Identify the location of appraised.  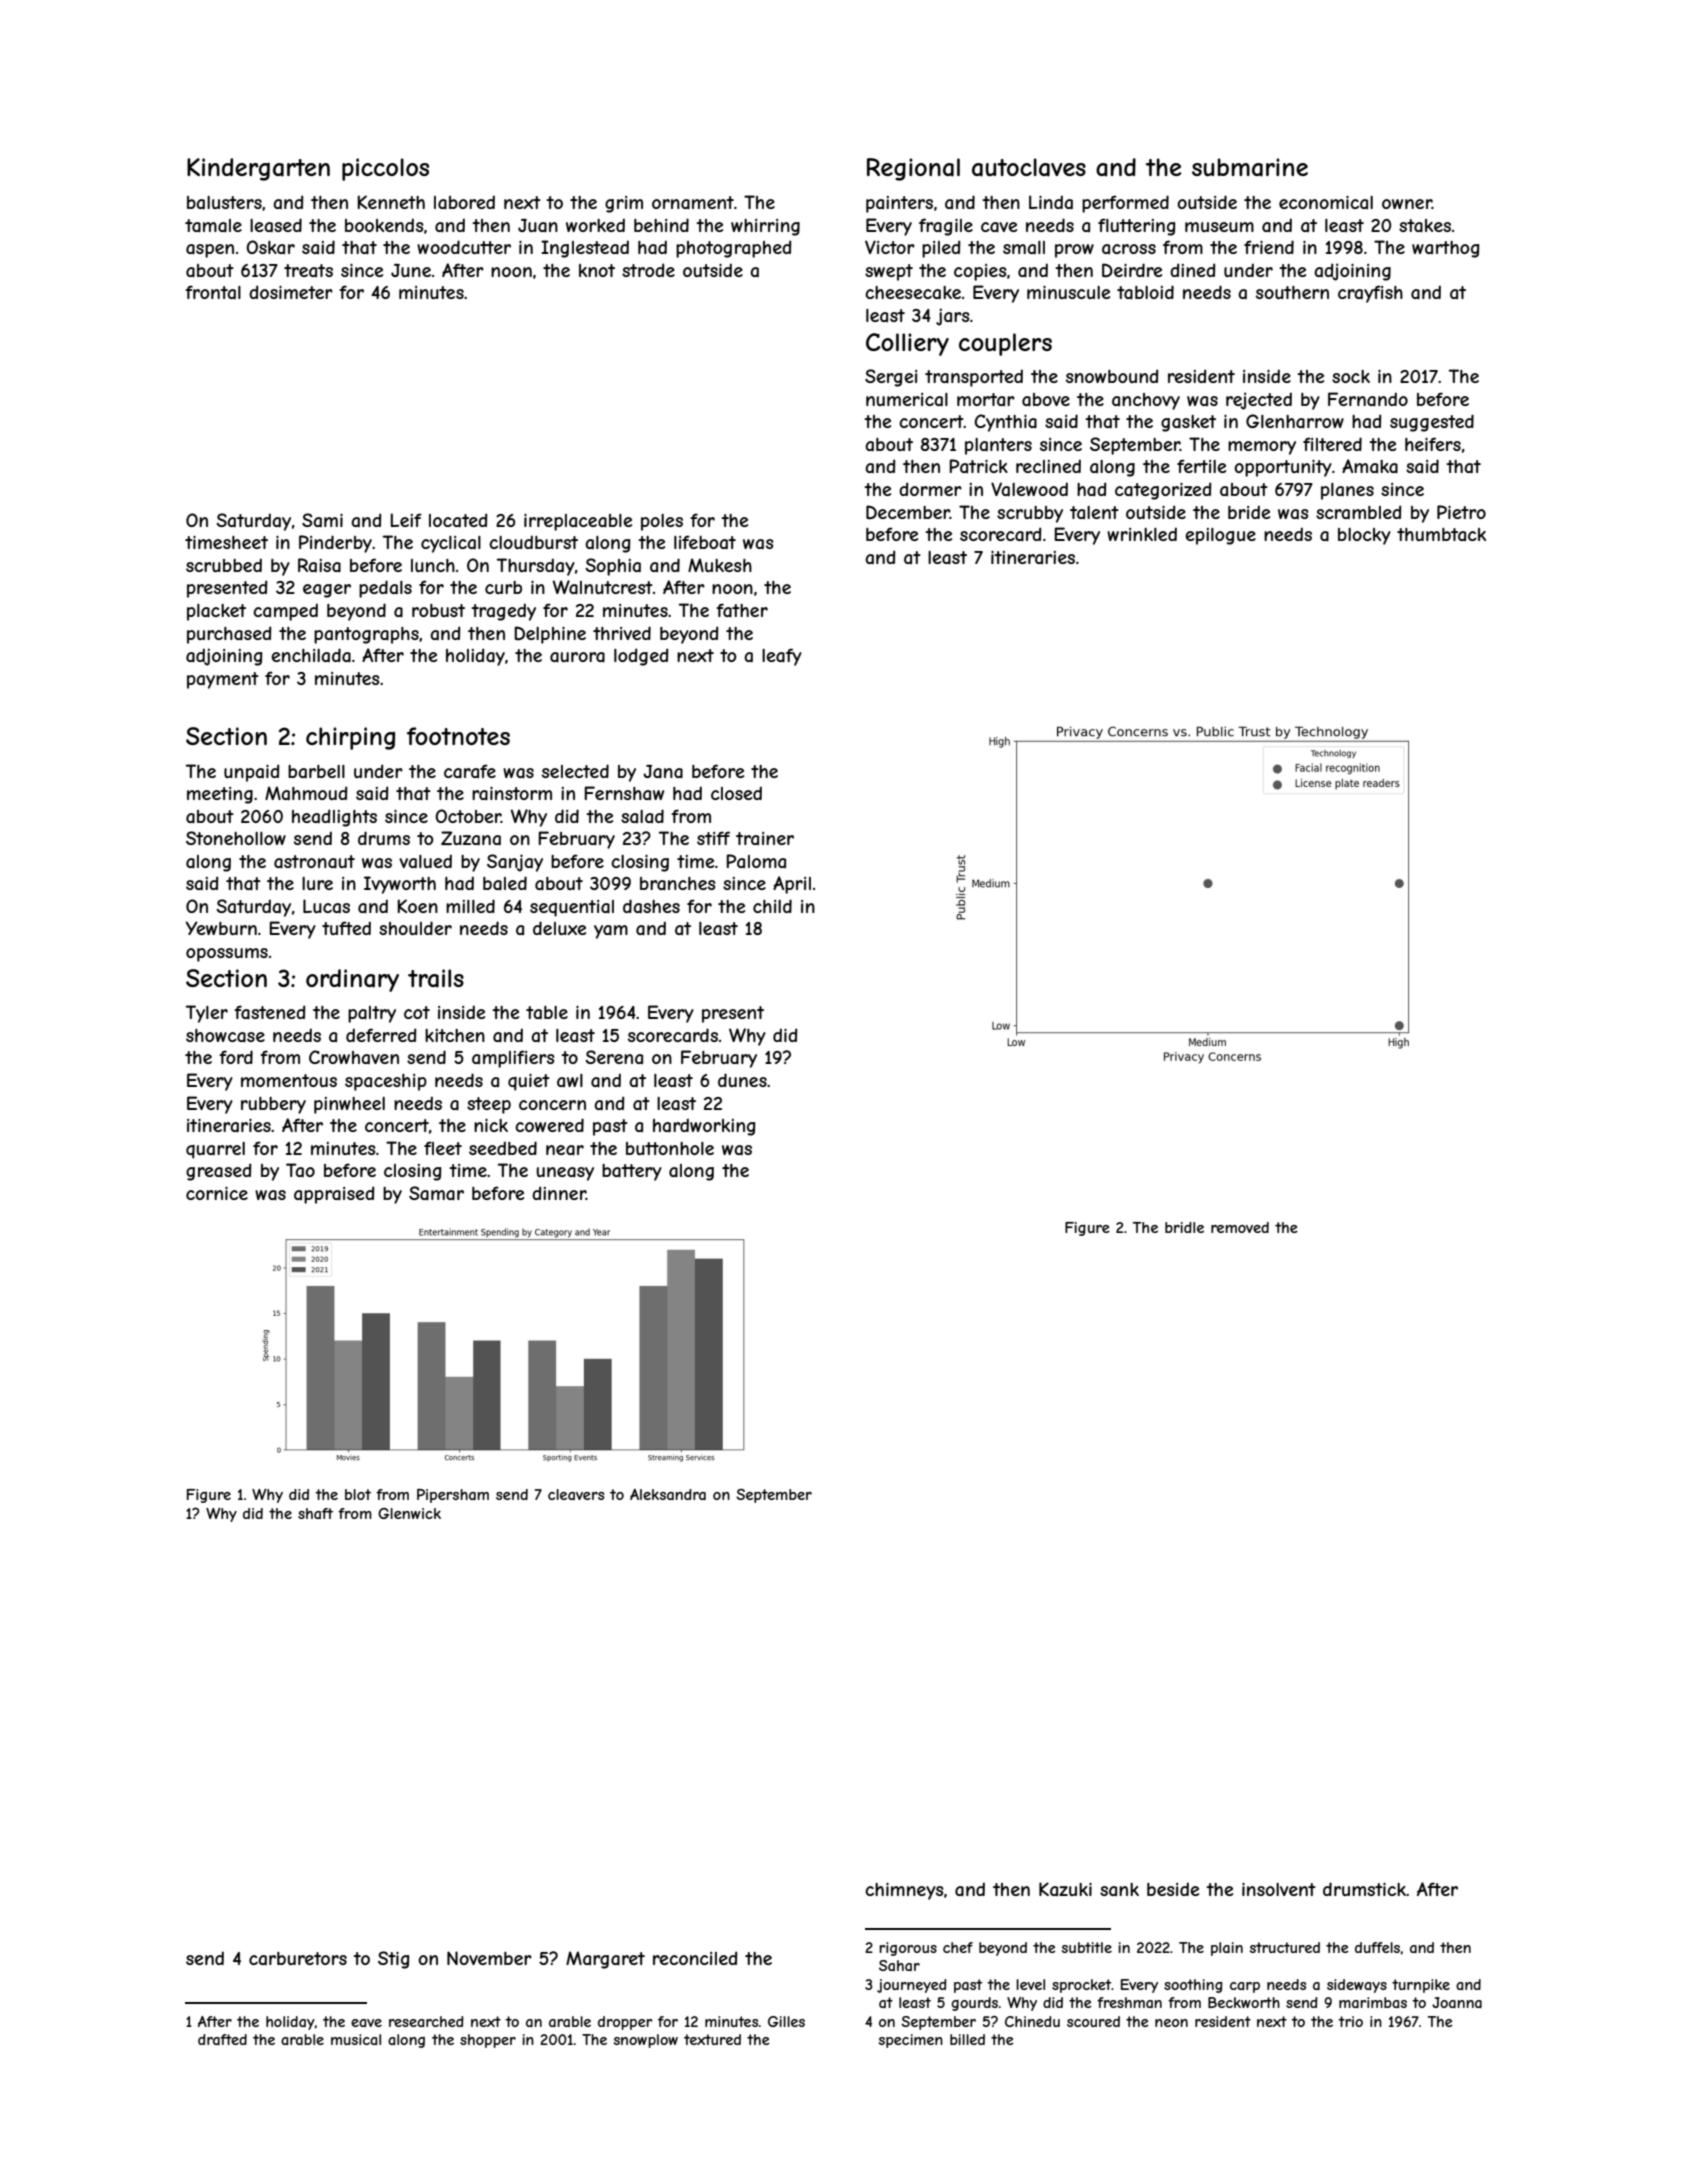
(334, 1195).
